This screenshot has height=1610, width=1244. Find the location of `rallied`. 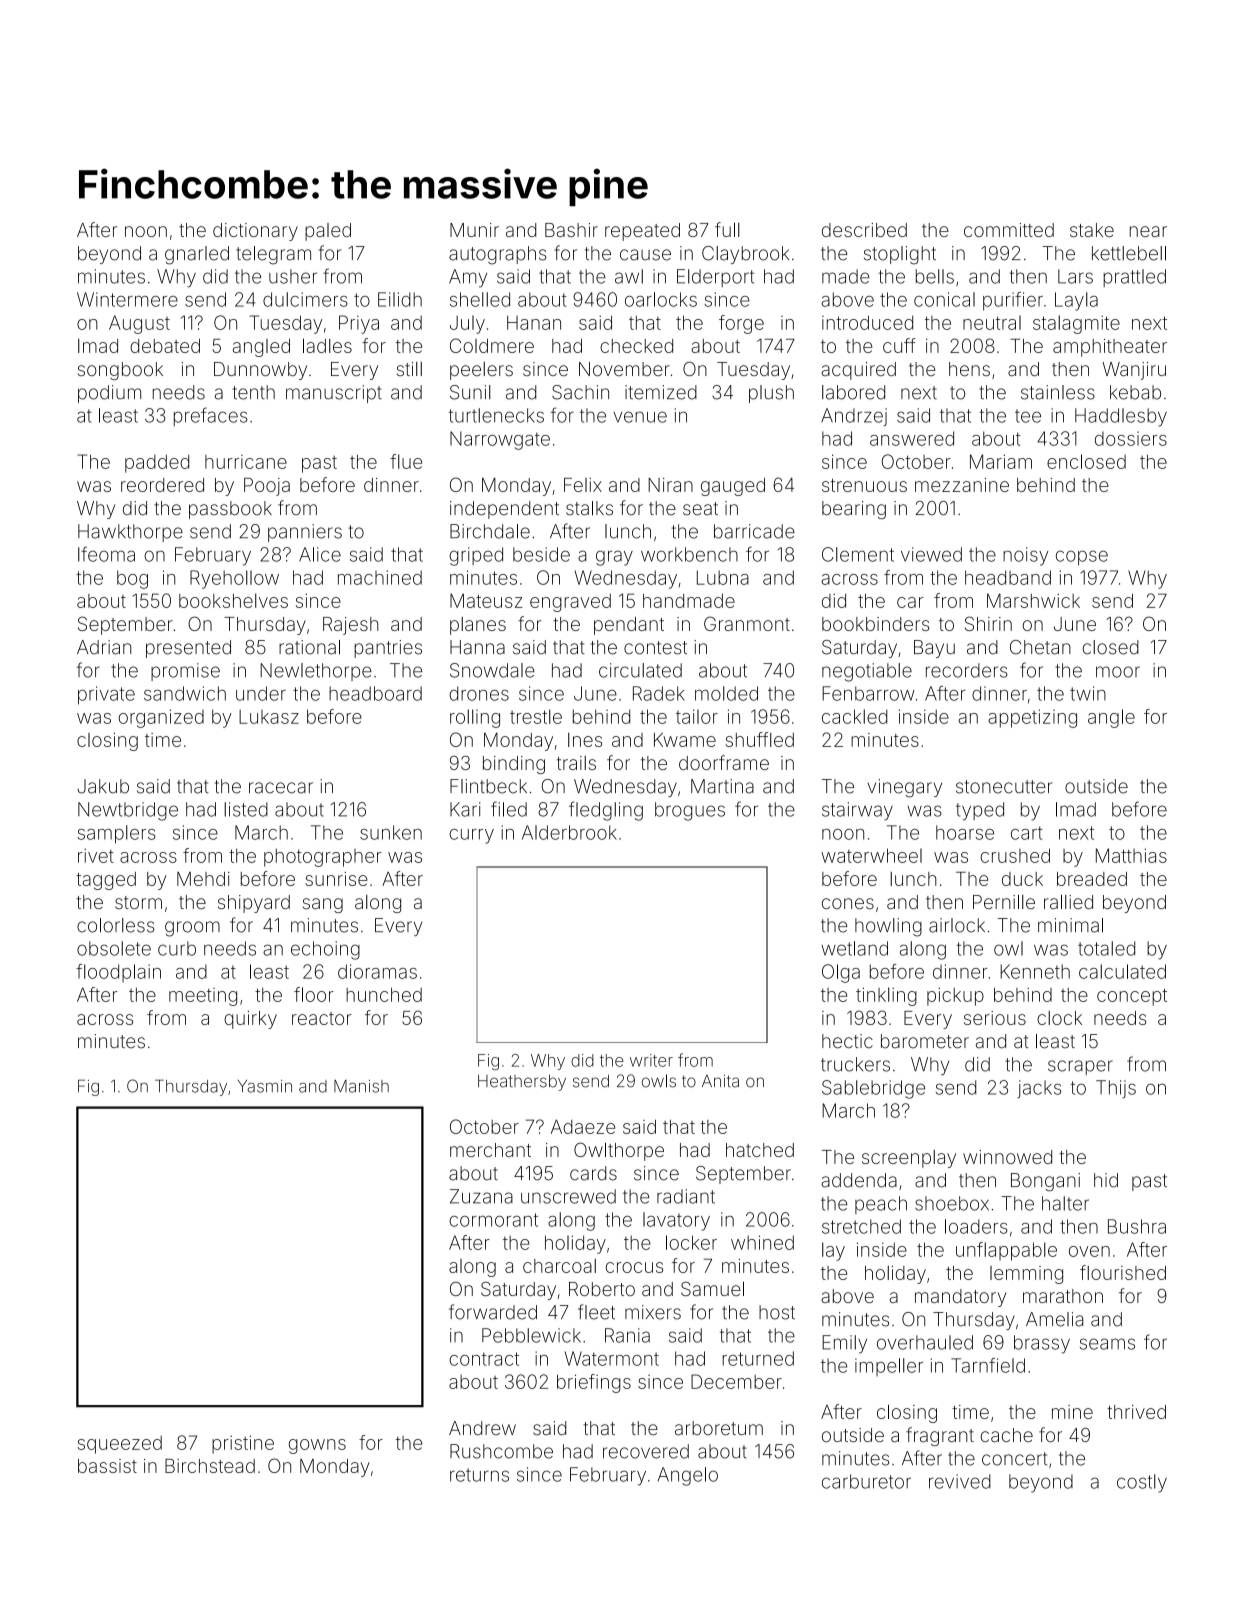

rallied is located at coordinates (1068, 901).
